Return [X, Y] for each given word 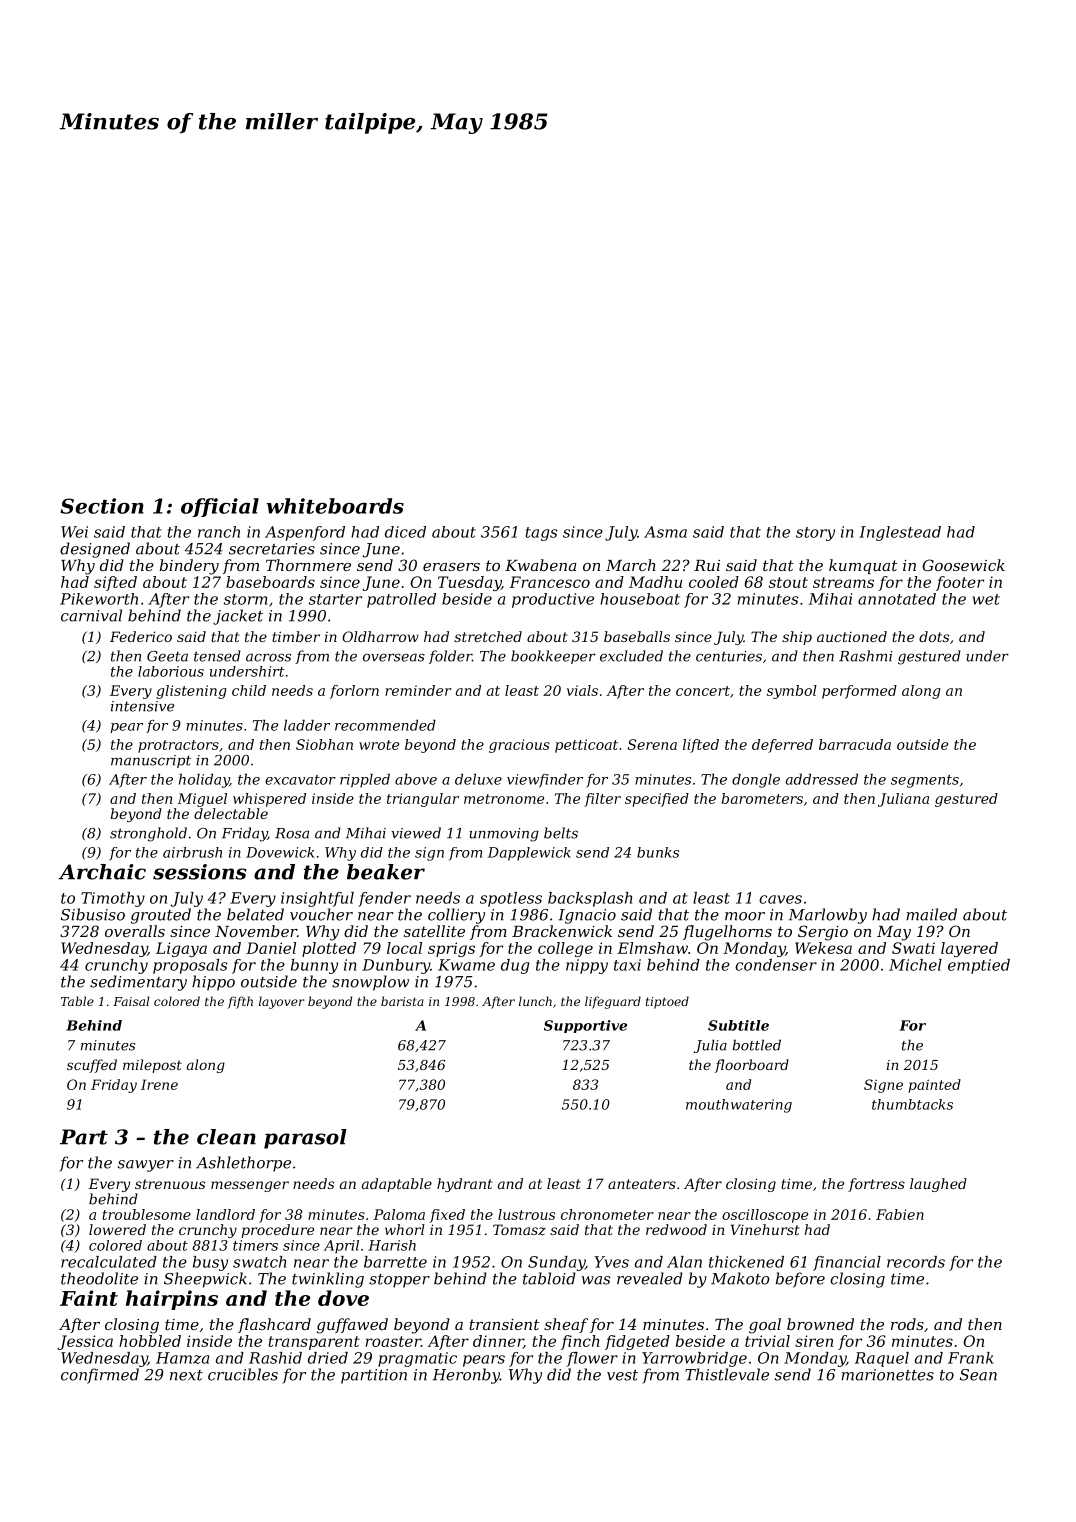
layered [969, 949]
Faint [89, 1298]
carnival [91, 615]
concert [703, 691]
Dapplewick [529, 854]
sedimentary [138, 983]
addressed [821, 779]
